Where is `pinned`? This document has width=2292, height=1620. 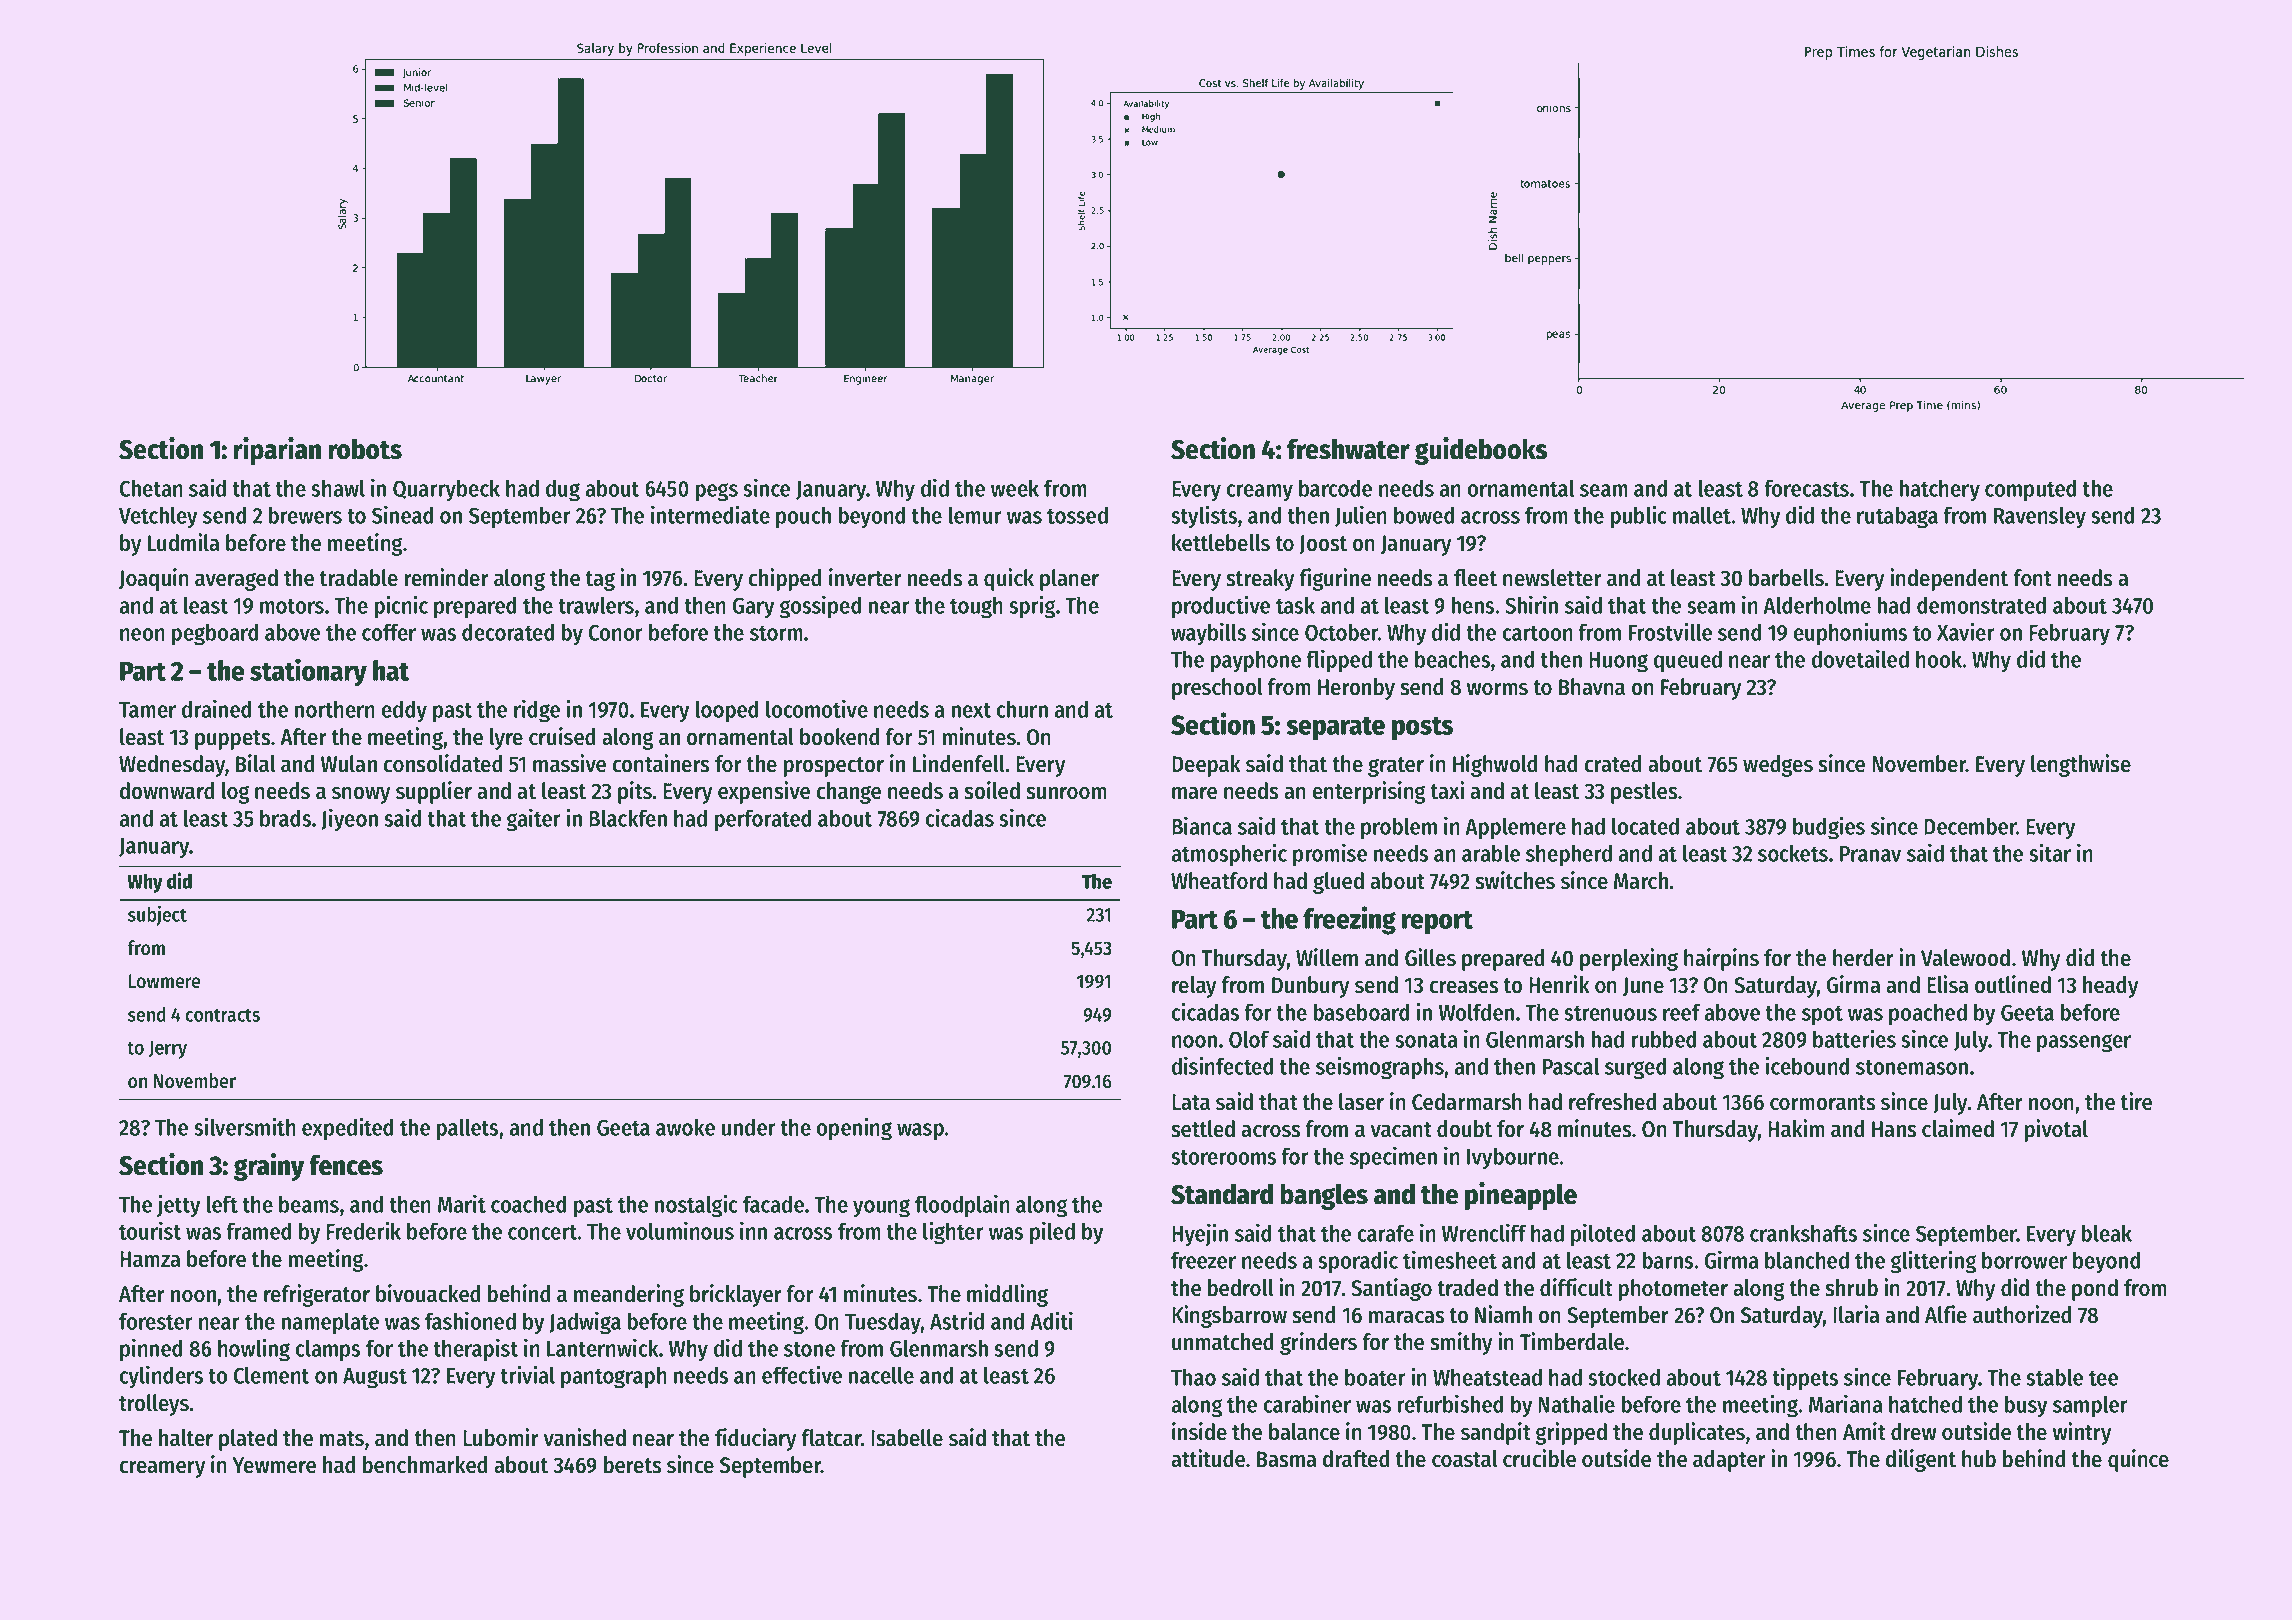 pinned is located at coordinates (151, 1350).
